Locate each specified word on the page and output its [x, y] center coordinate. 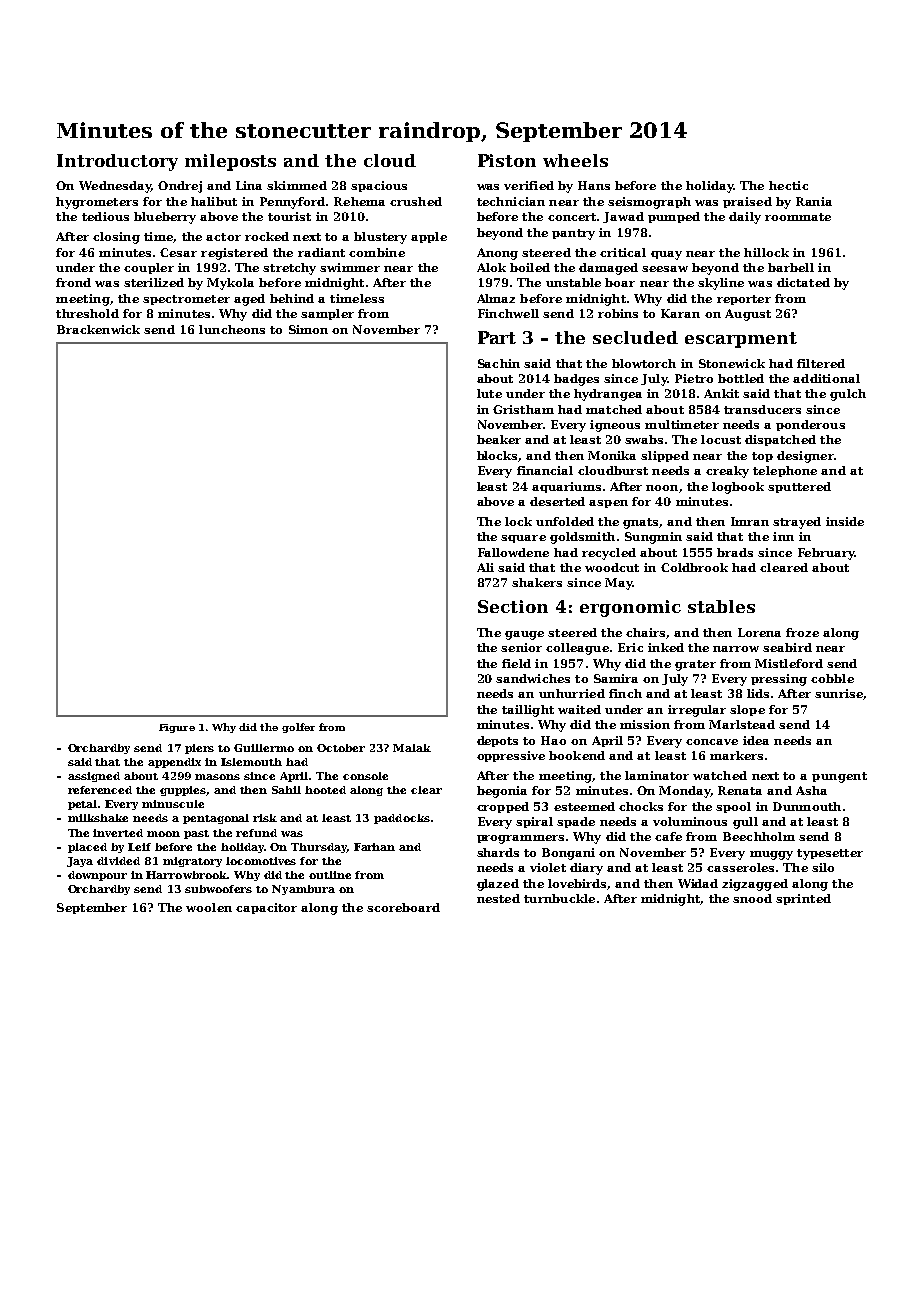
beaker [499, 439]
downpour [97, 876]
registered [234, 254]
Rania [814, 201]
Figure [177, 728]
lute [489, 393]
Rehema [359, 201]
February [826, 554]
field [516, 663]
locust [721, 439]
